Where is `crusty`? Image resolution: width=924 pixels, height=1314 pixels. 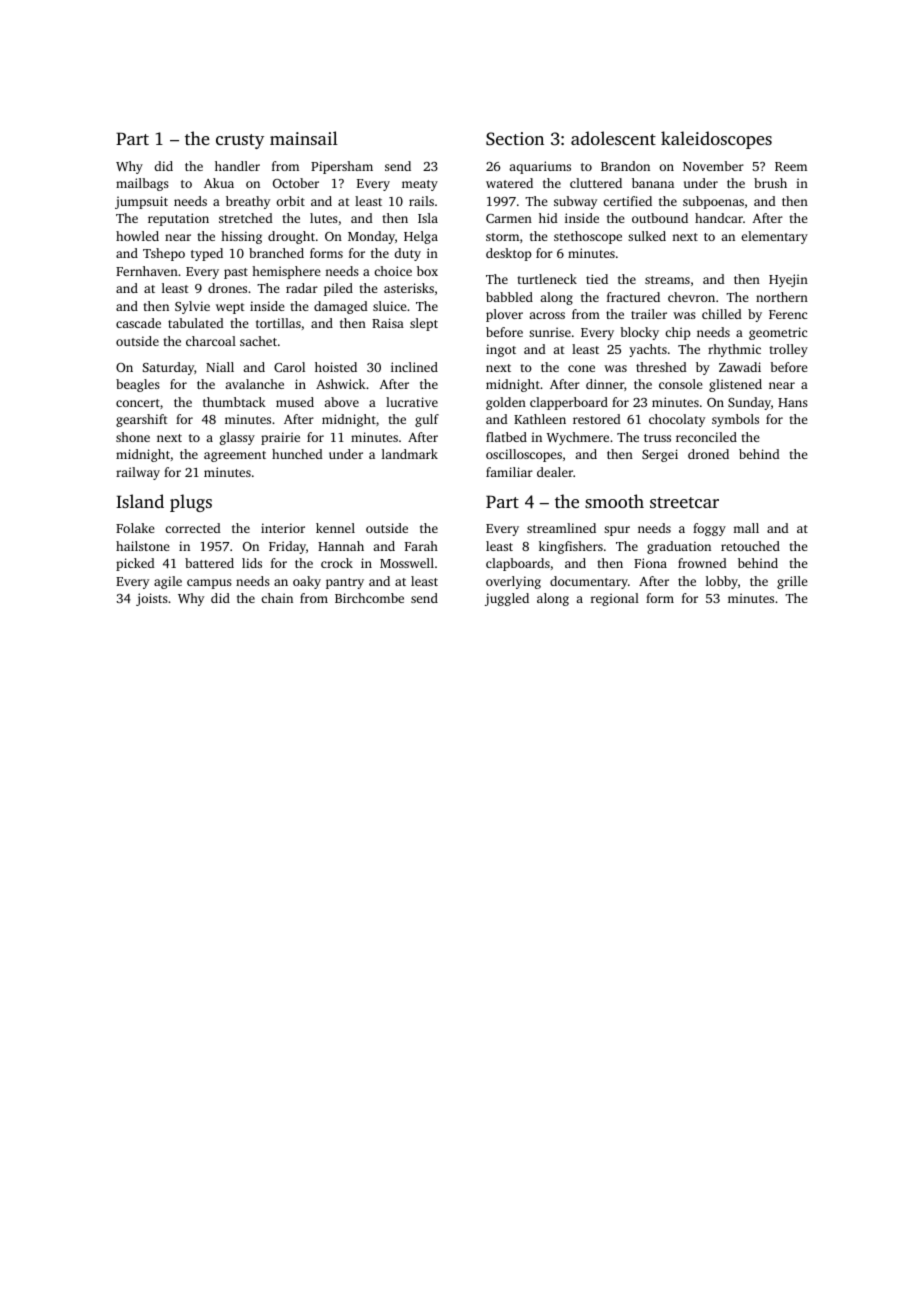
crusty is located at coordinates (240, 141).
